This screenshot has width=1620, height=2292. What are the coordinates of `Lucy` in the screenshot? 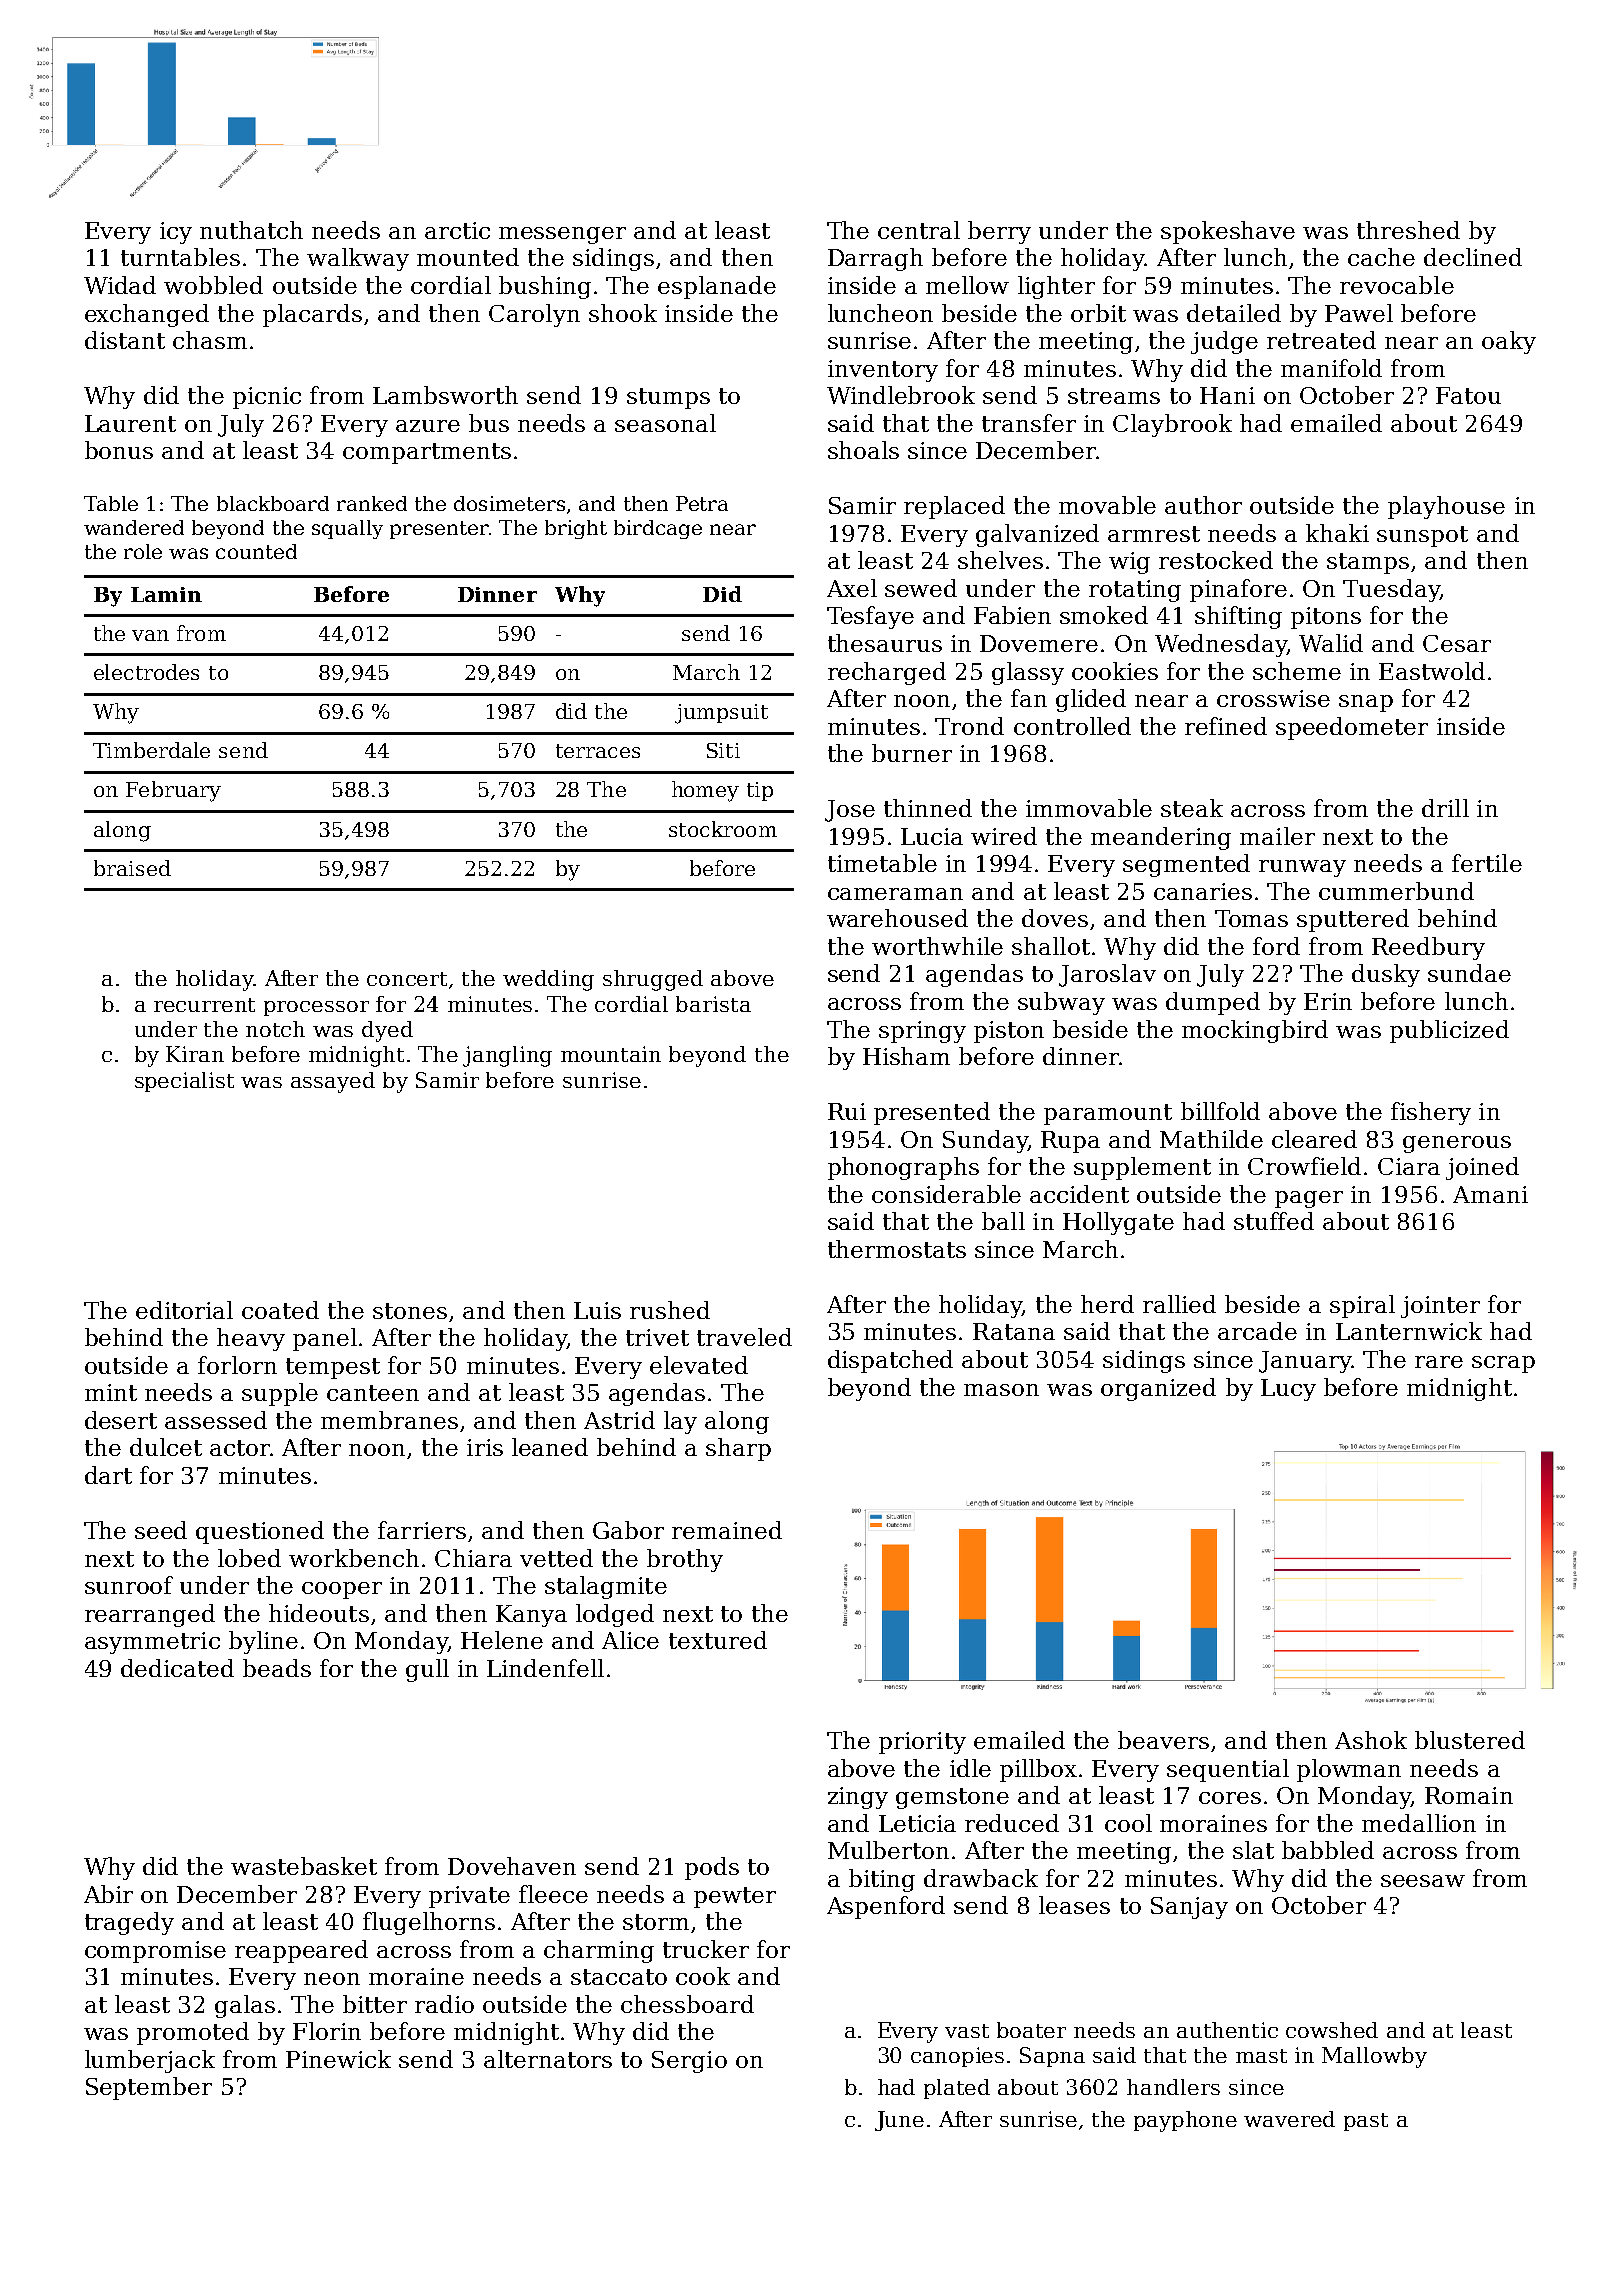 It's located at (1288, 1390).
